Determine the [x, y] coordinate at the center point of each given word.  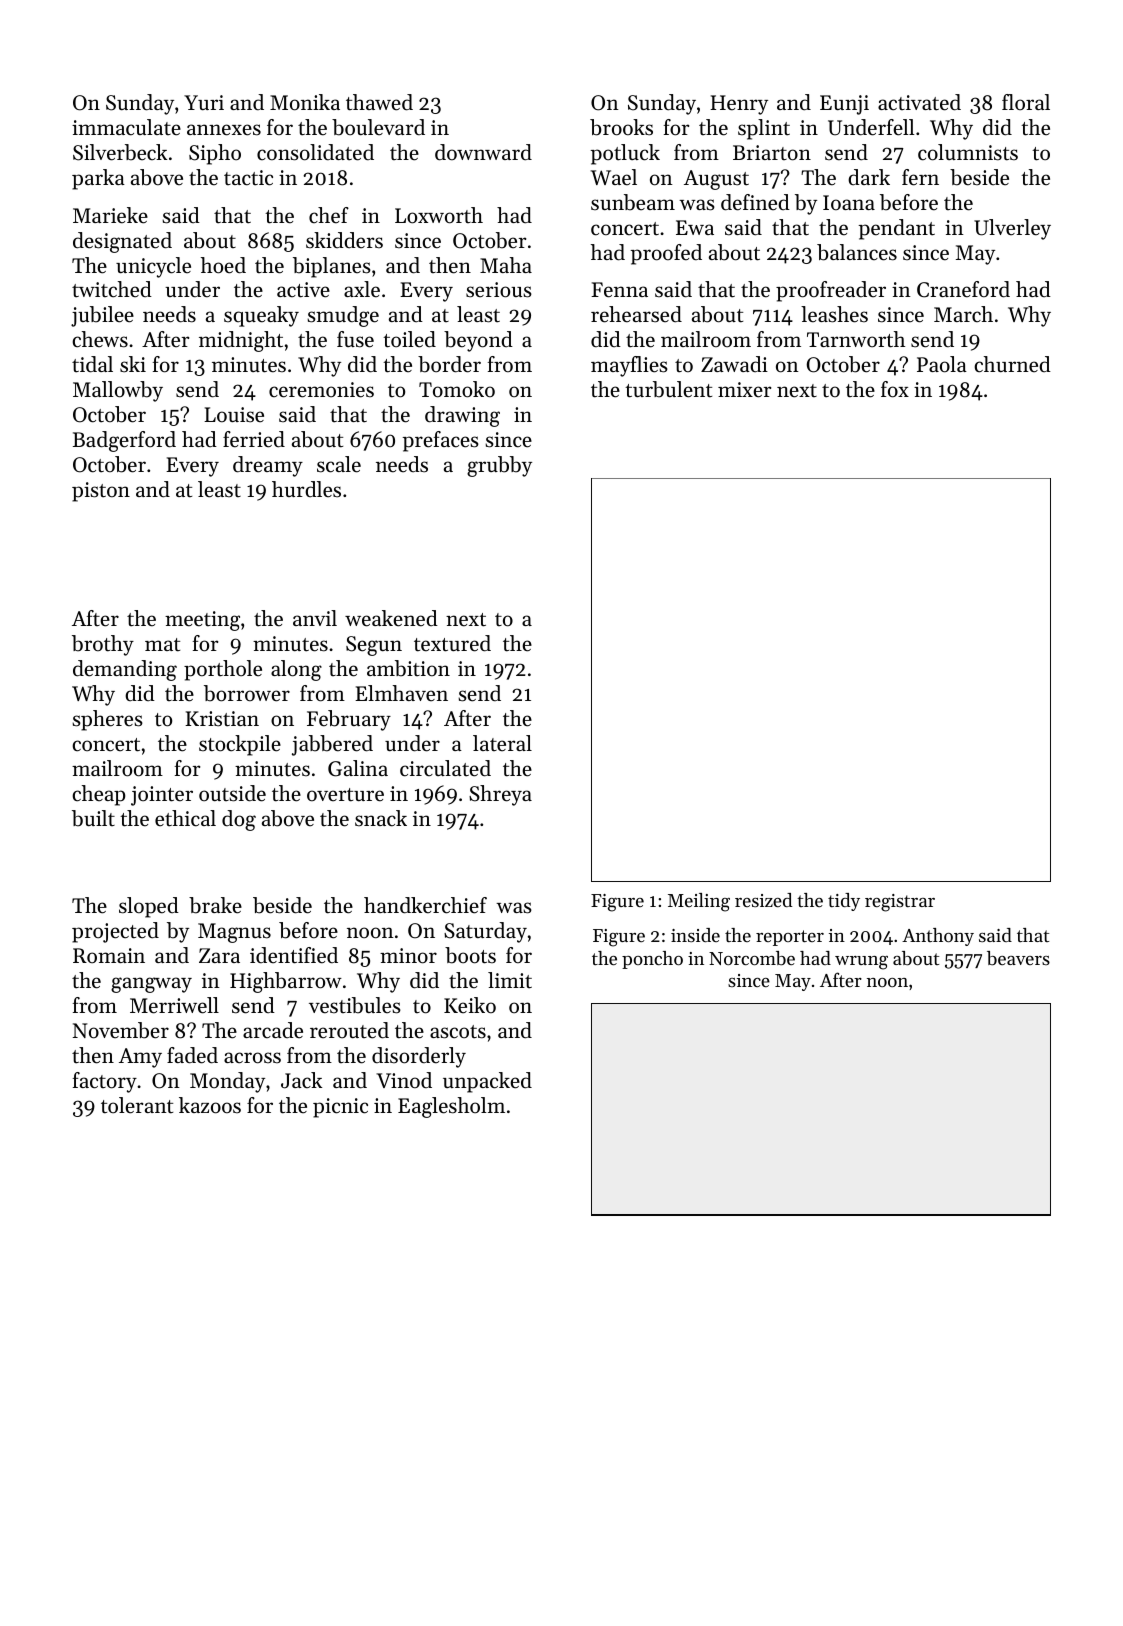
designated [122, 242]
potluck [625, 154]
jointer [162, 796]
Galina [358, 768]
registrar [900, 903]
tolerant [137, 1105]
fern [920, 177]
